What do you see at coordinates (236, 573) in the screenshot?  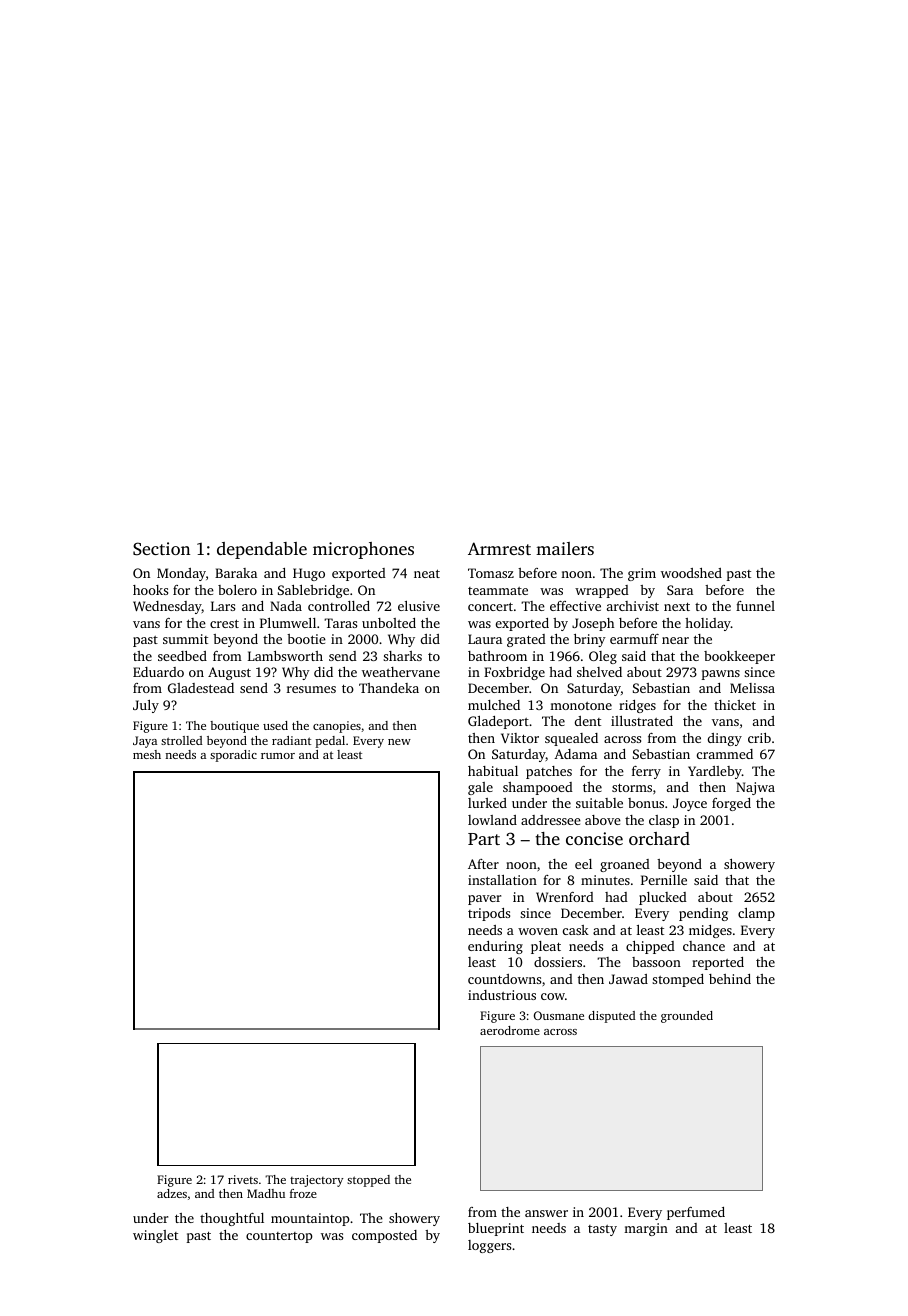 I see `Baraka` at bounding box center [236, 573].
